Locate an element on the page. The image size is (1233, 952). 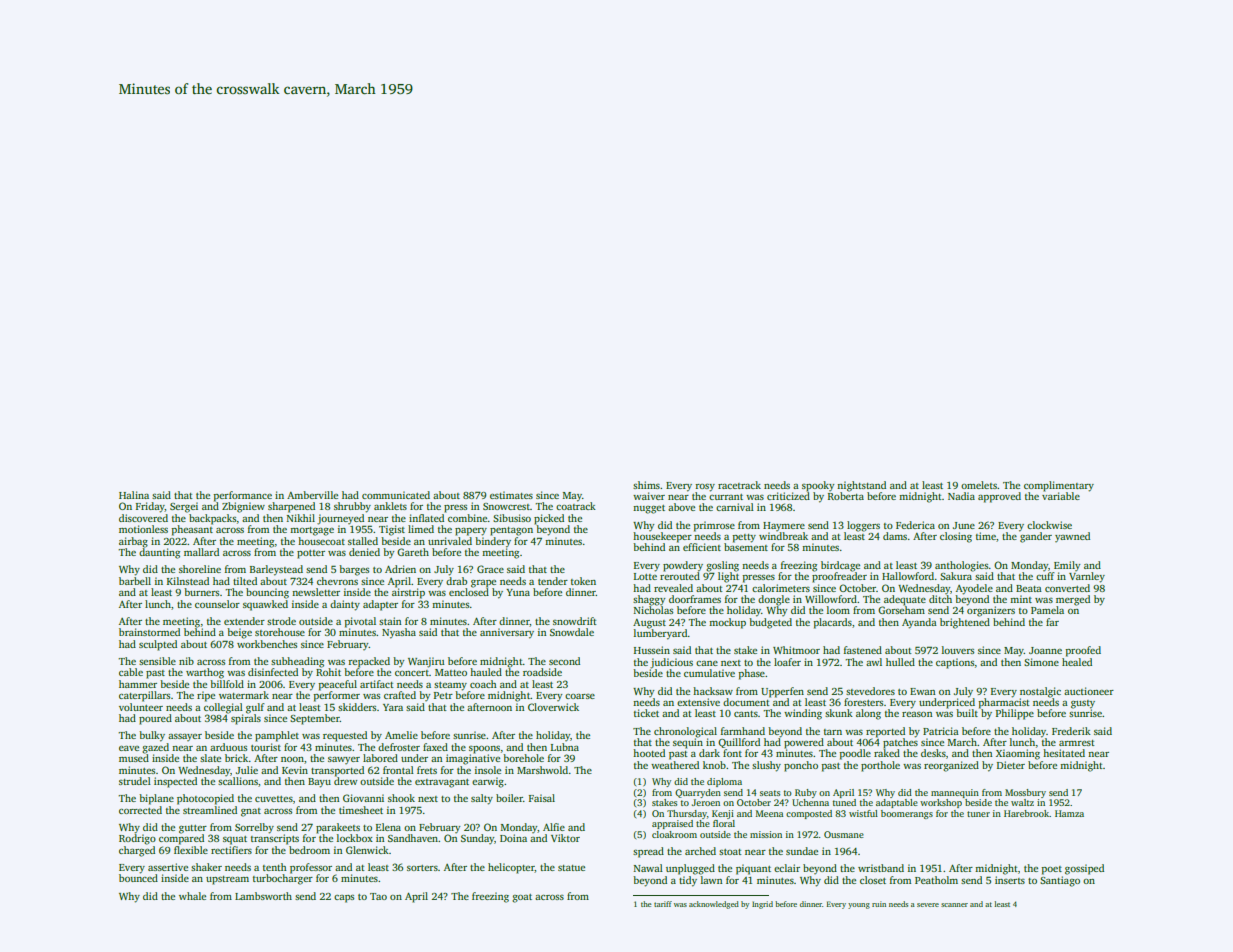
reorganized is located at coordinates (951, 766).
